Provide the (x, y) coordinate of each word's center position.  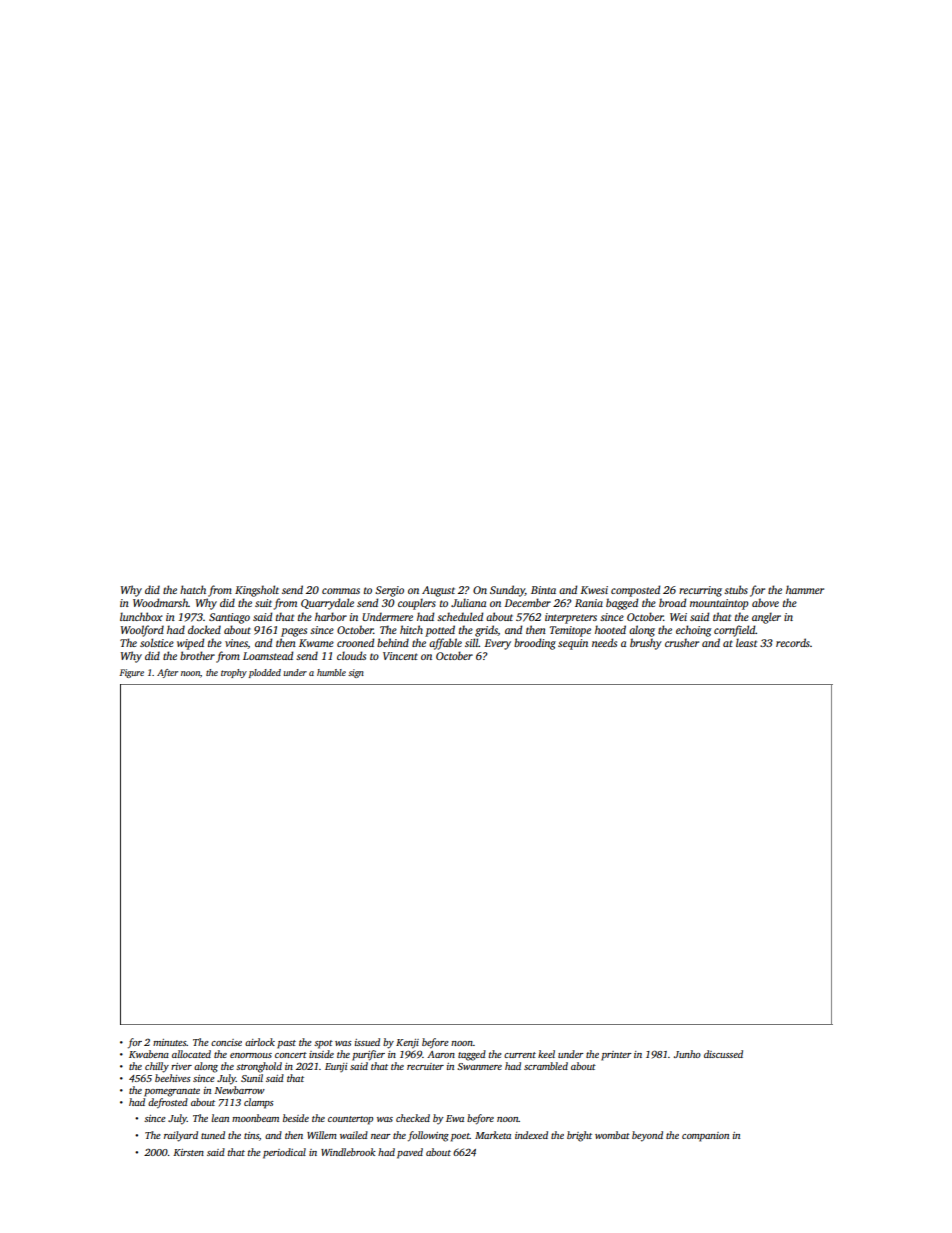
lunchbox (141, 616)
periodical (284, 1153)
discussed (723, 1054)
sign (356, 673)
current (520, 1055)
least (746, 642)
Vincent (400, 656)
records (793, 642)
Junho (687, 1054)
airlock (260, 1042)
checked (413, 1118)
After (167, 673)
